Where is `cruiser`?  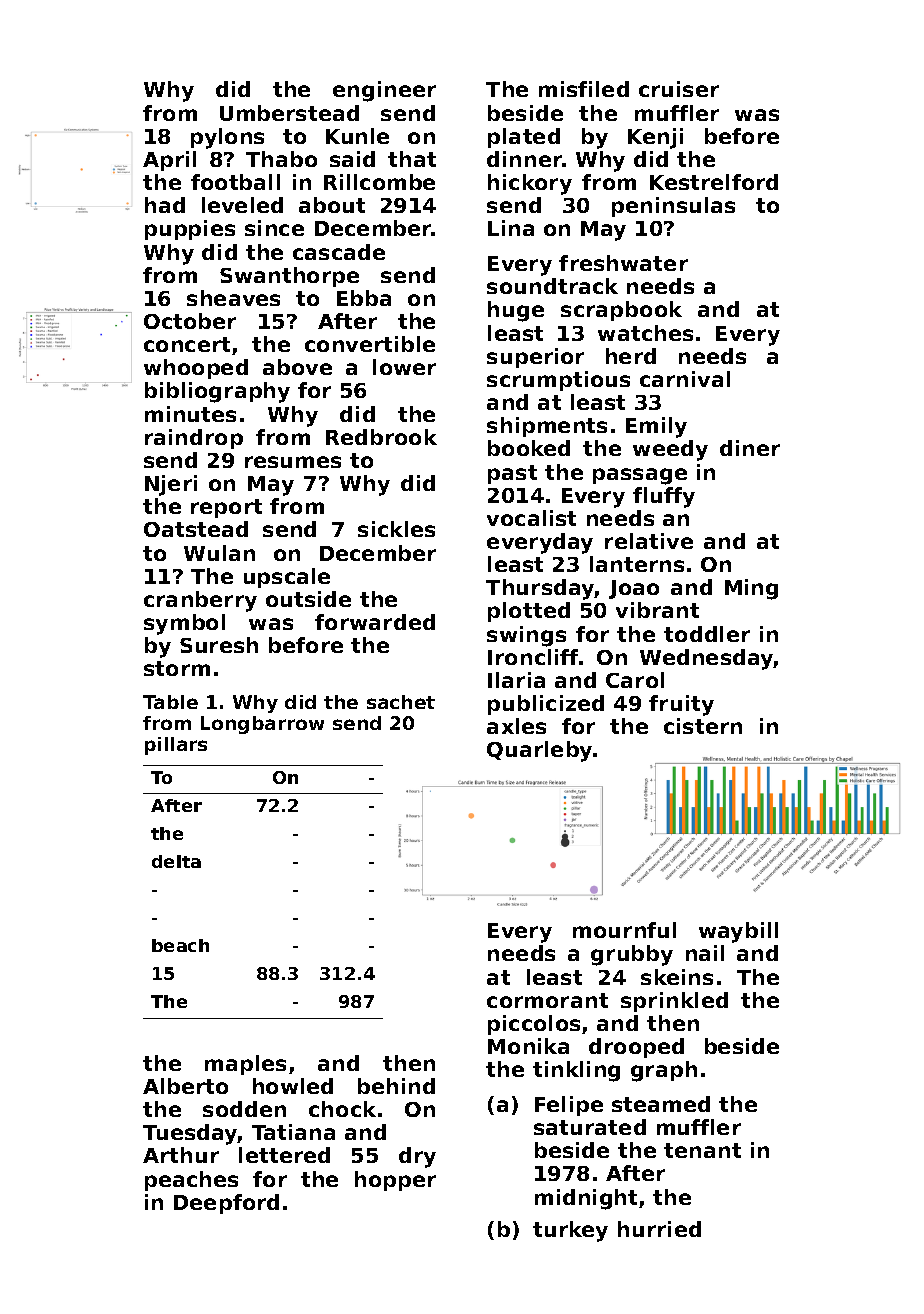 cruiser is located at coordinates (679, 89).
